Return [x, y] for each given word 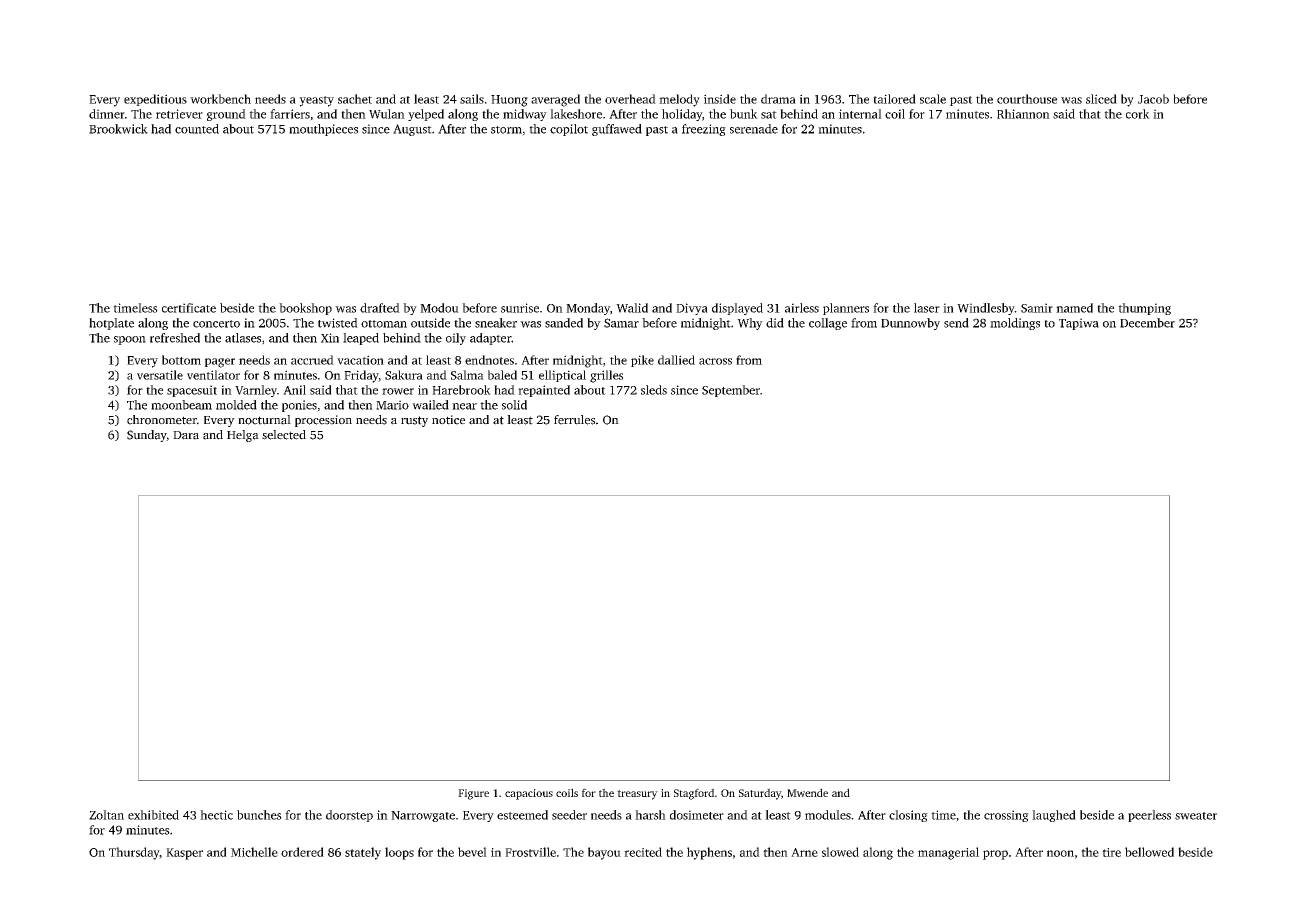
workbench [220, 99]
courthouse [1027, 99]
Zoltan [106, 815]
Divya [692, 309]
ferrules [574, 420]
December [1147, 323]
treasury [637, 795]
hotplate [111, 324]
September [731, 391]
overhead [630, 99]
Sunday [147, 436]
